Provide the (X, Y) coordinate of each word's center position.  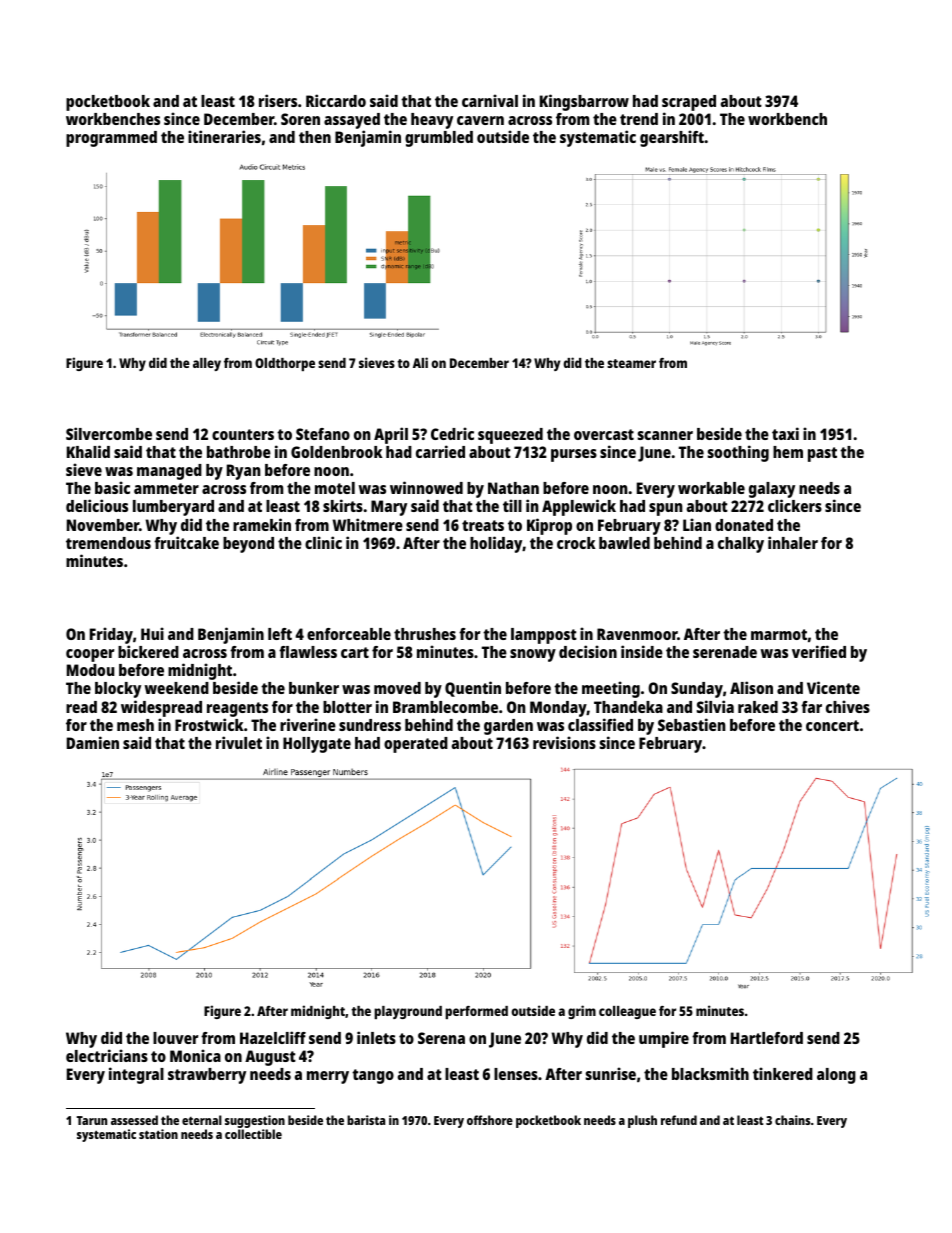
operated (416, 745)
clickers (795, 506)
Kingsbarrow (584, 102)
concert (832, 725)
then (315, 137)
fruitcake (186, 542)
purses (574, 455)
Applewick (579, 507)
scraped (689, 103)
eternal (202, 1120)
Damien (93, 742)
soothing (738, 453)
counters (243, 434)
